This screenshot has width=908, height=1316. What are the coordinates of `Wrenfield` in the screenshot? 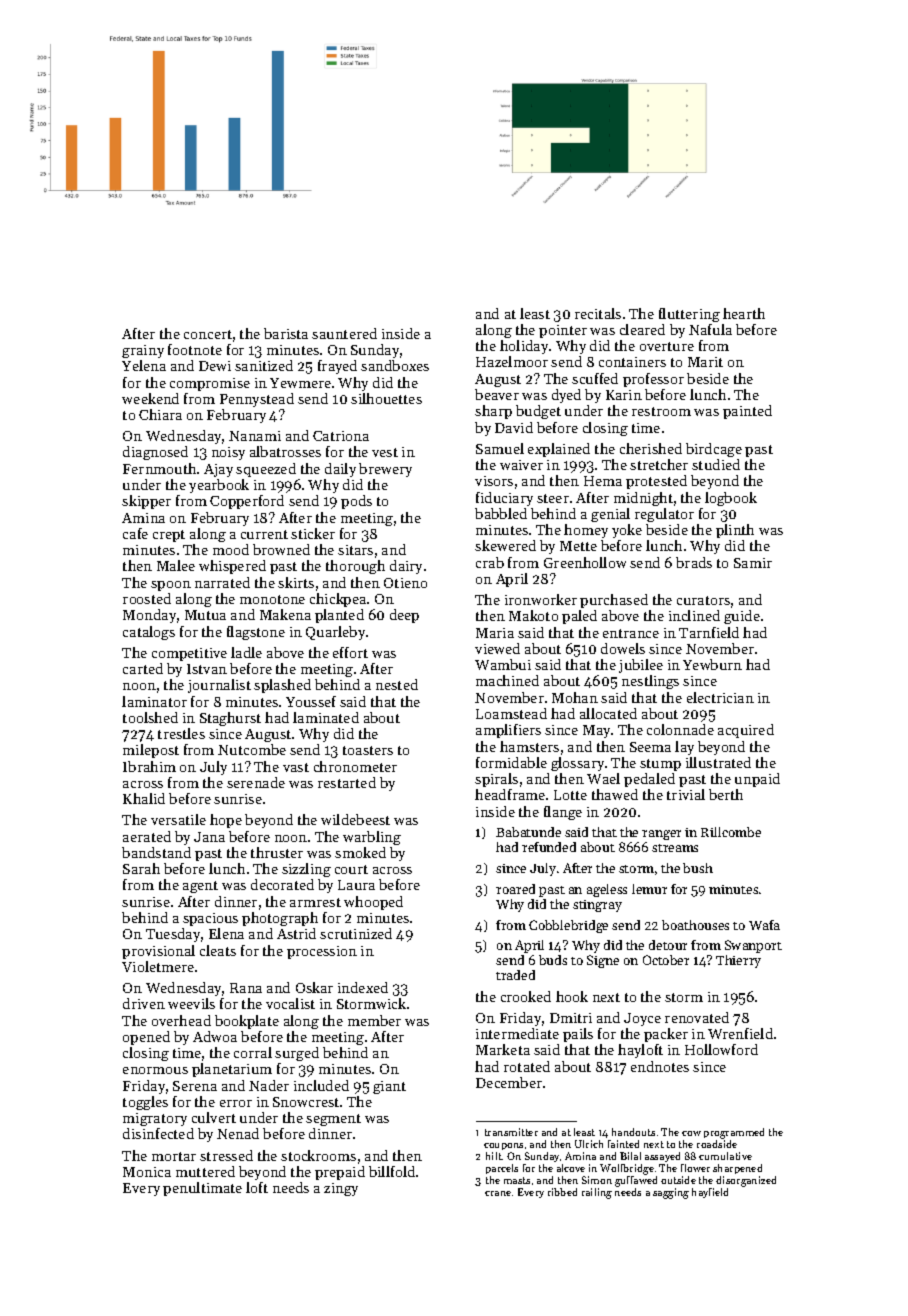 It's located at (740, 1033).
